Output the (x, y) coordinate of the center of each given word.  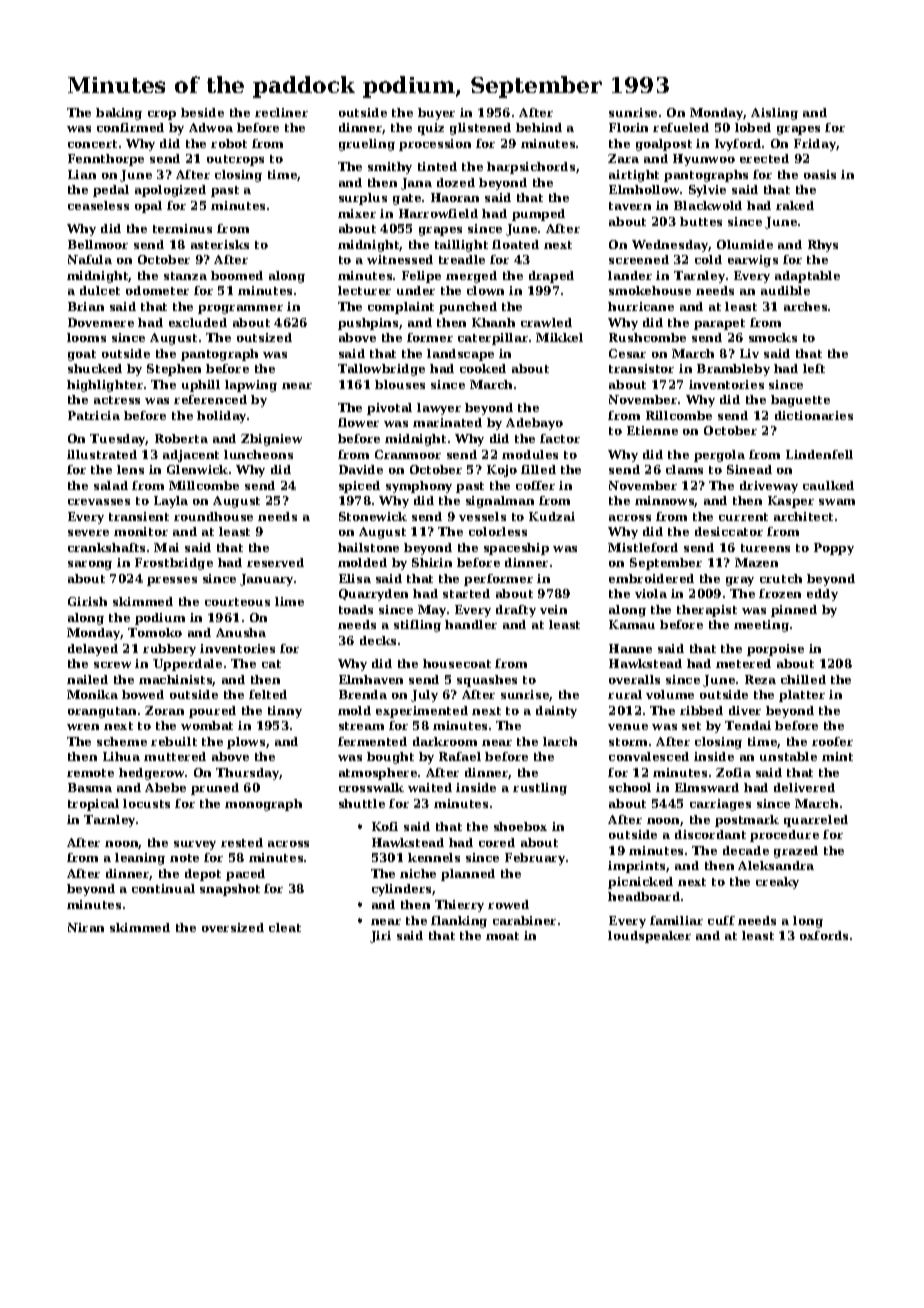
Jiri (380, 937)
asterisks (220, 244)
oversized (233, 927)
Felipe (421, 277)
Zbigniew (271, 440)
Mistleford (643, 547)
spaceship (516, 549)
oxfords (824, 935)
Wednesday (670, 246)
